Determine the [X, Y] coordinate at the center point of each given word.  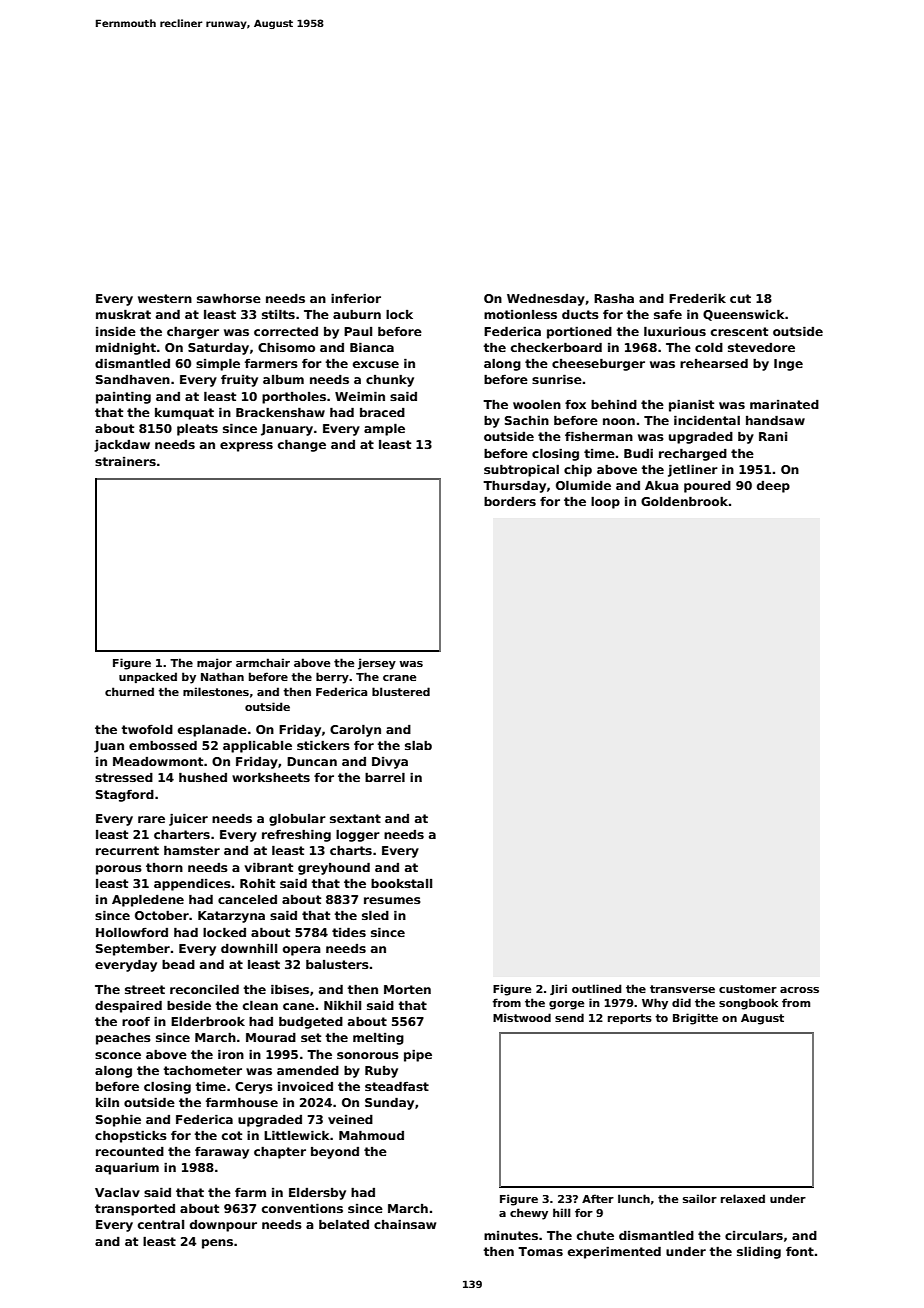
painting [123, 398]
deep [773, 487]
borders [510, 501]
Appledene [148, 901]
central [161, 1224]
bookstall [401, 883]
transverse [682, 989]
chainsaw [405, 1224]
